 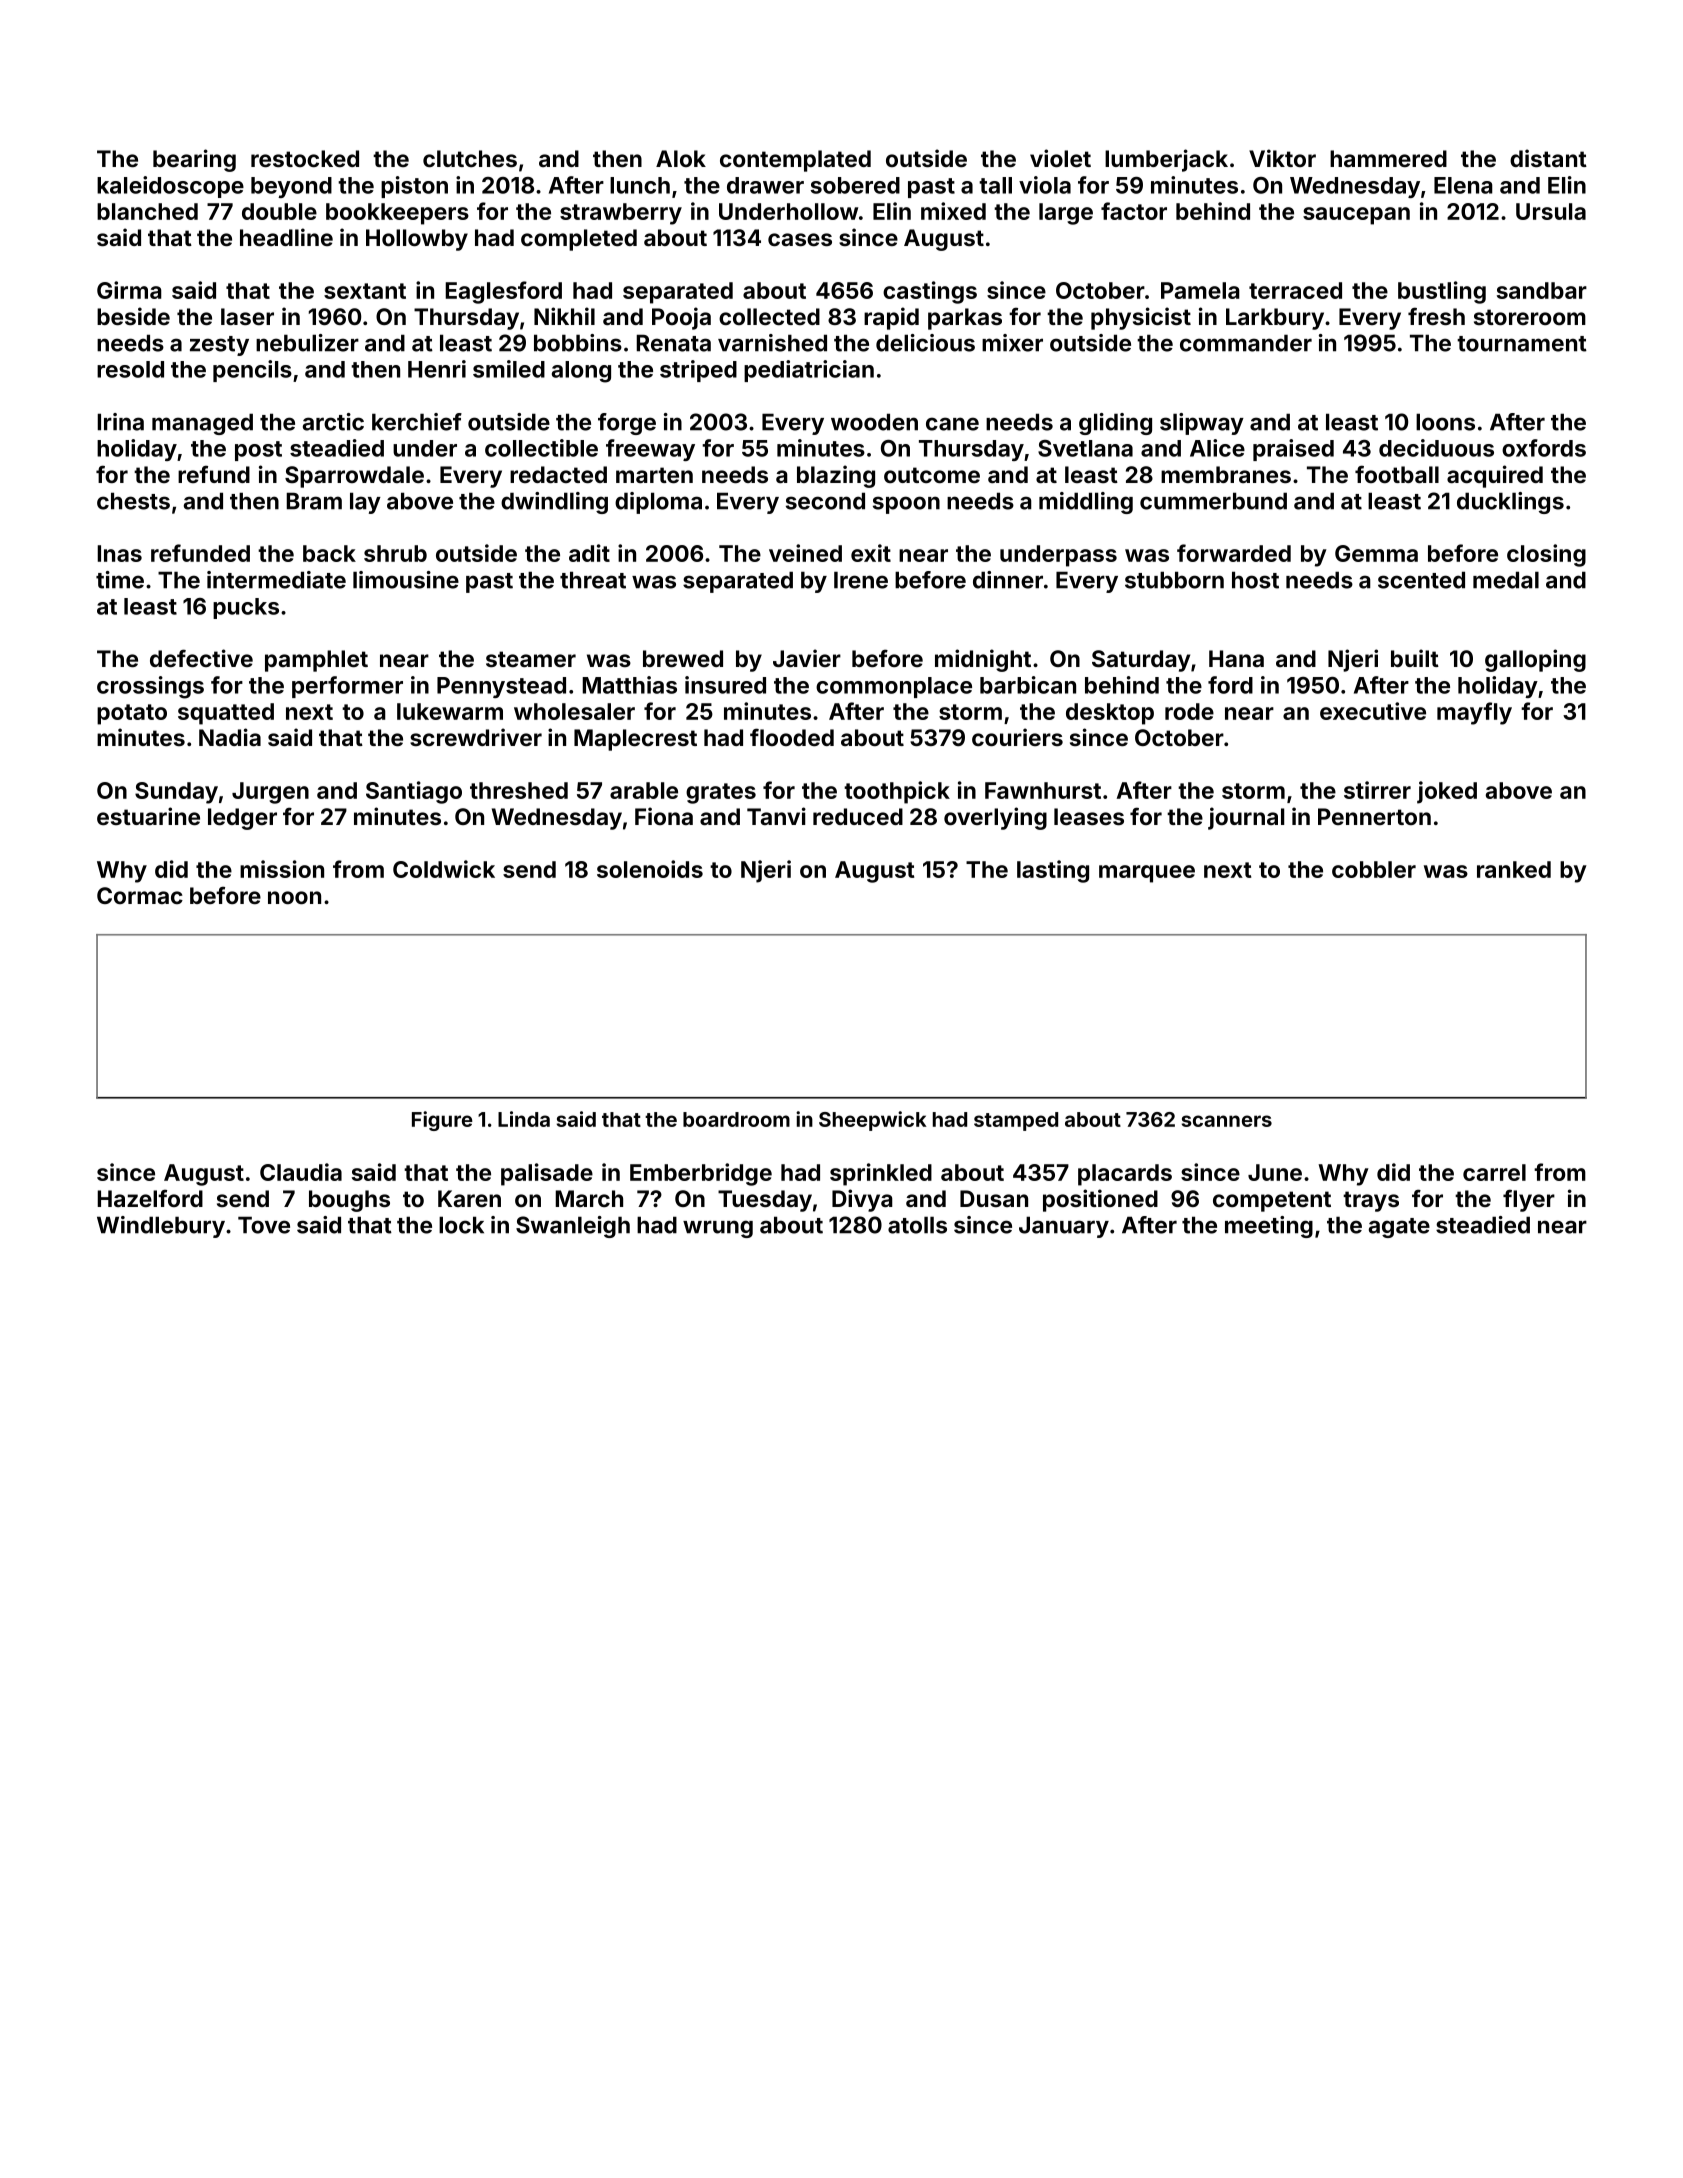 I want to click on Svetlana, so click(x=1085, y=448).
